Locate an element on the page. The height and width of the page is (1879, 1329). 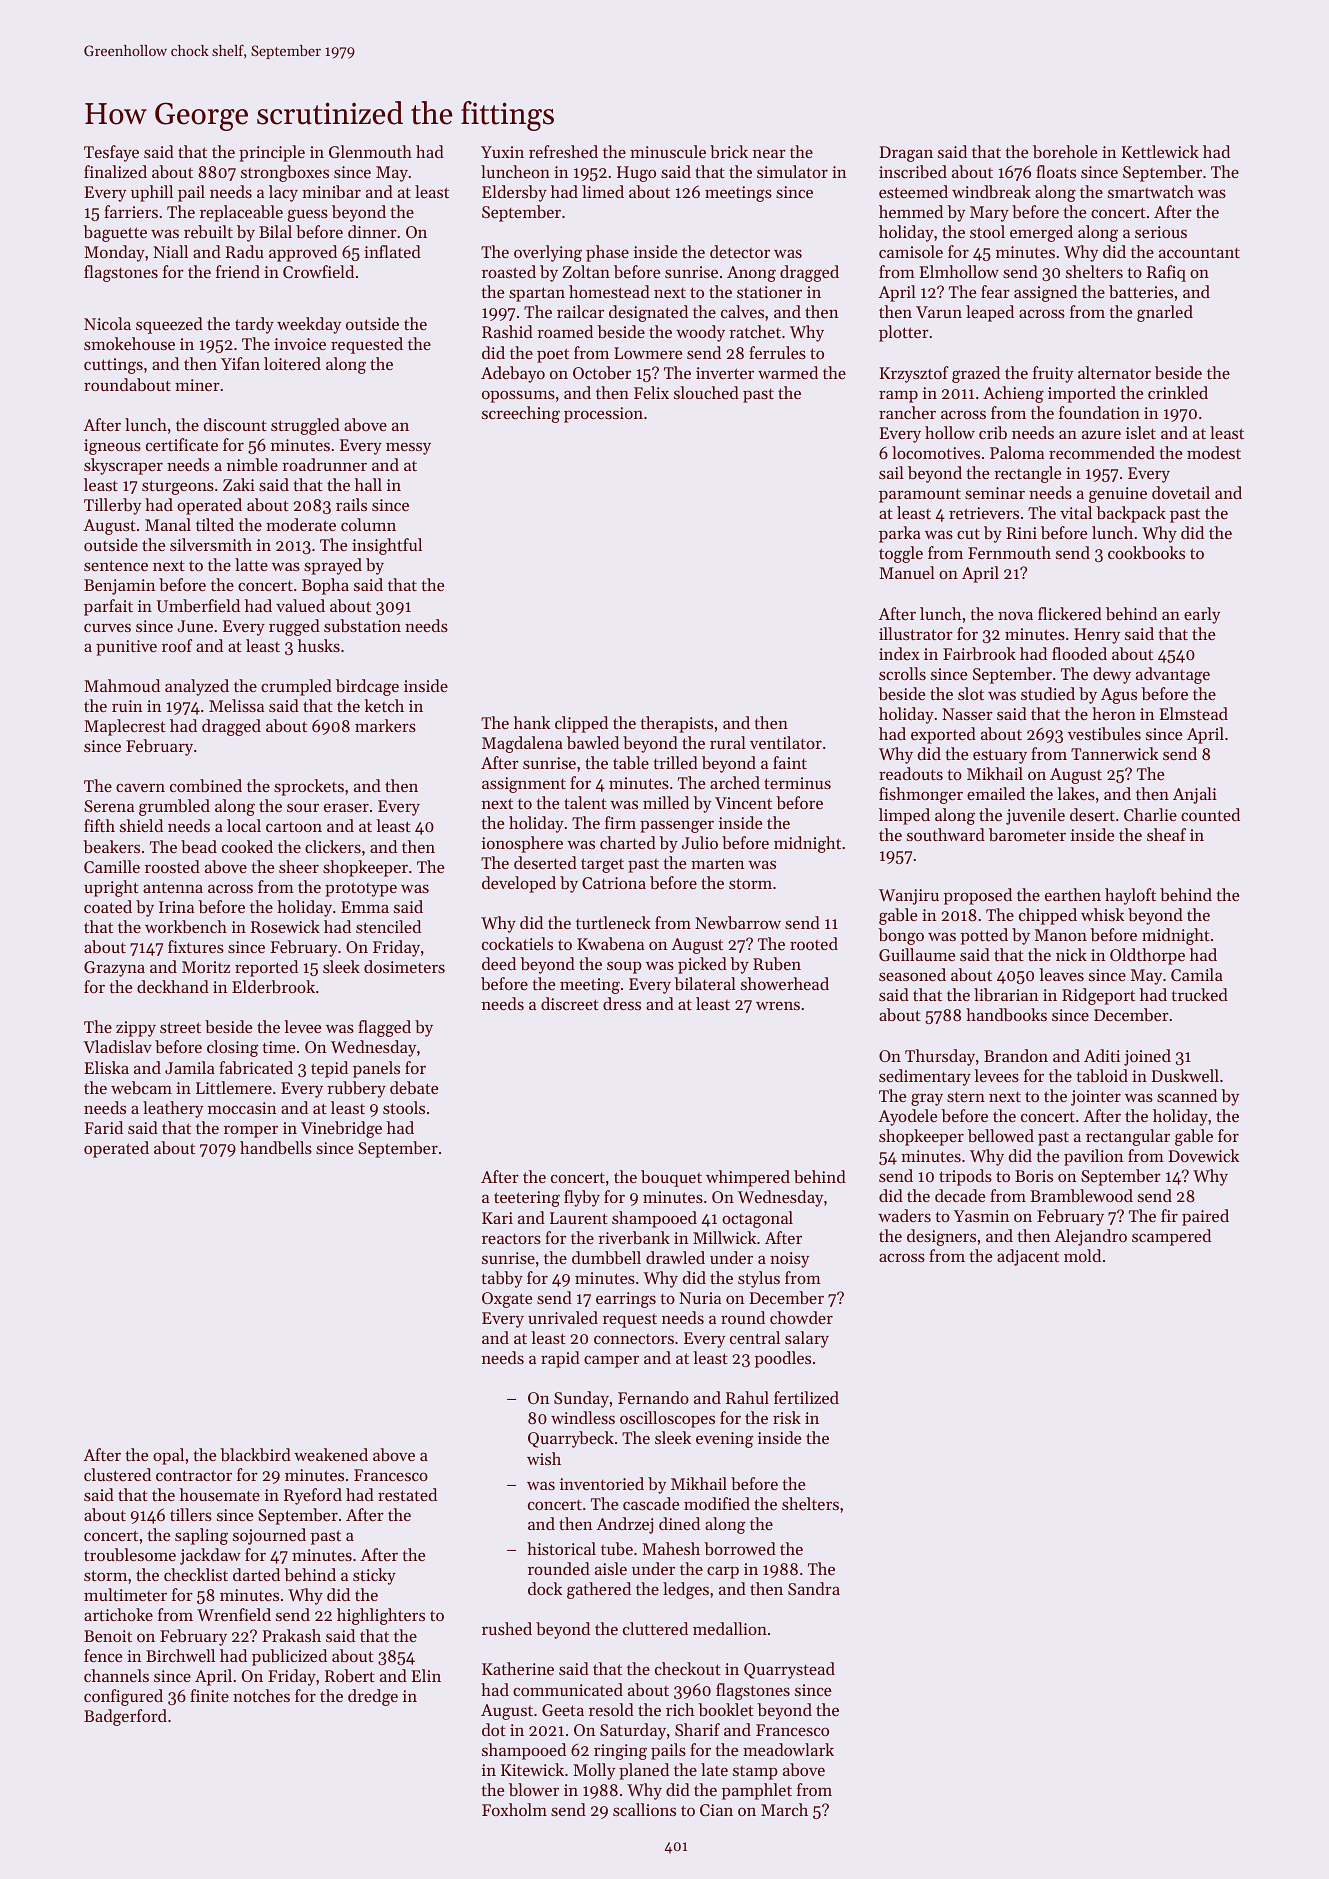
screeching is located at coordinates (521, 414).
